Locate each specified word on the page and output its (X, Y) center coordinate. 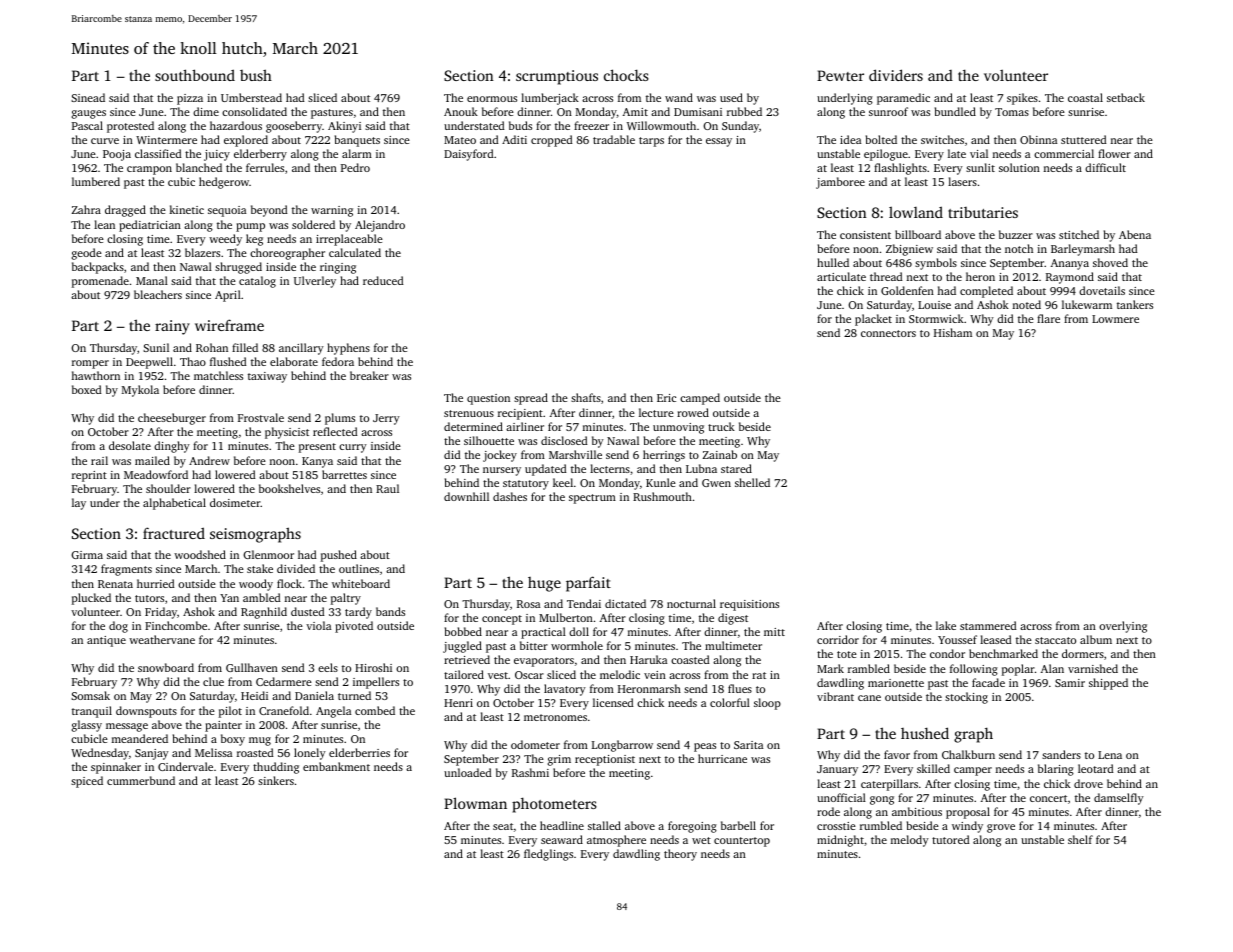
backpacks (98, 268)
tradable (614, 139)
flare (1048, 318)
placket (873, 320)
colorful (730, 702)
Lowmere (1115, 319)
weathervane (162, 639)
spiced (87, 782)
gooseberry (294, 127)
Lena (1110, 755)
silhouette (489, 440)
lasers (962, 181)
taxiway (267, 377)
